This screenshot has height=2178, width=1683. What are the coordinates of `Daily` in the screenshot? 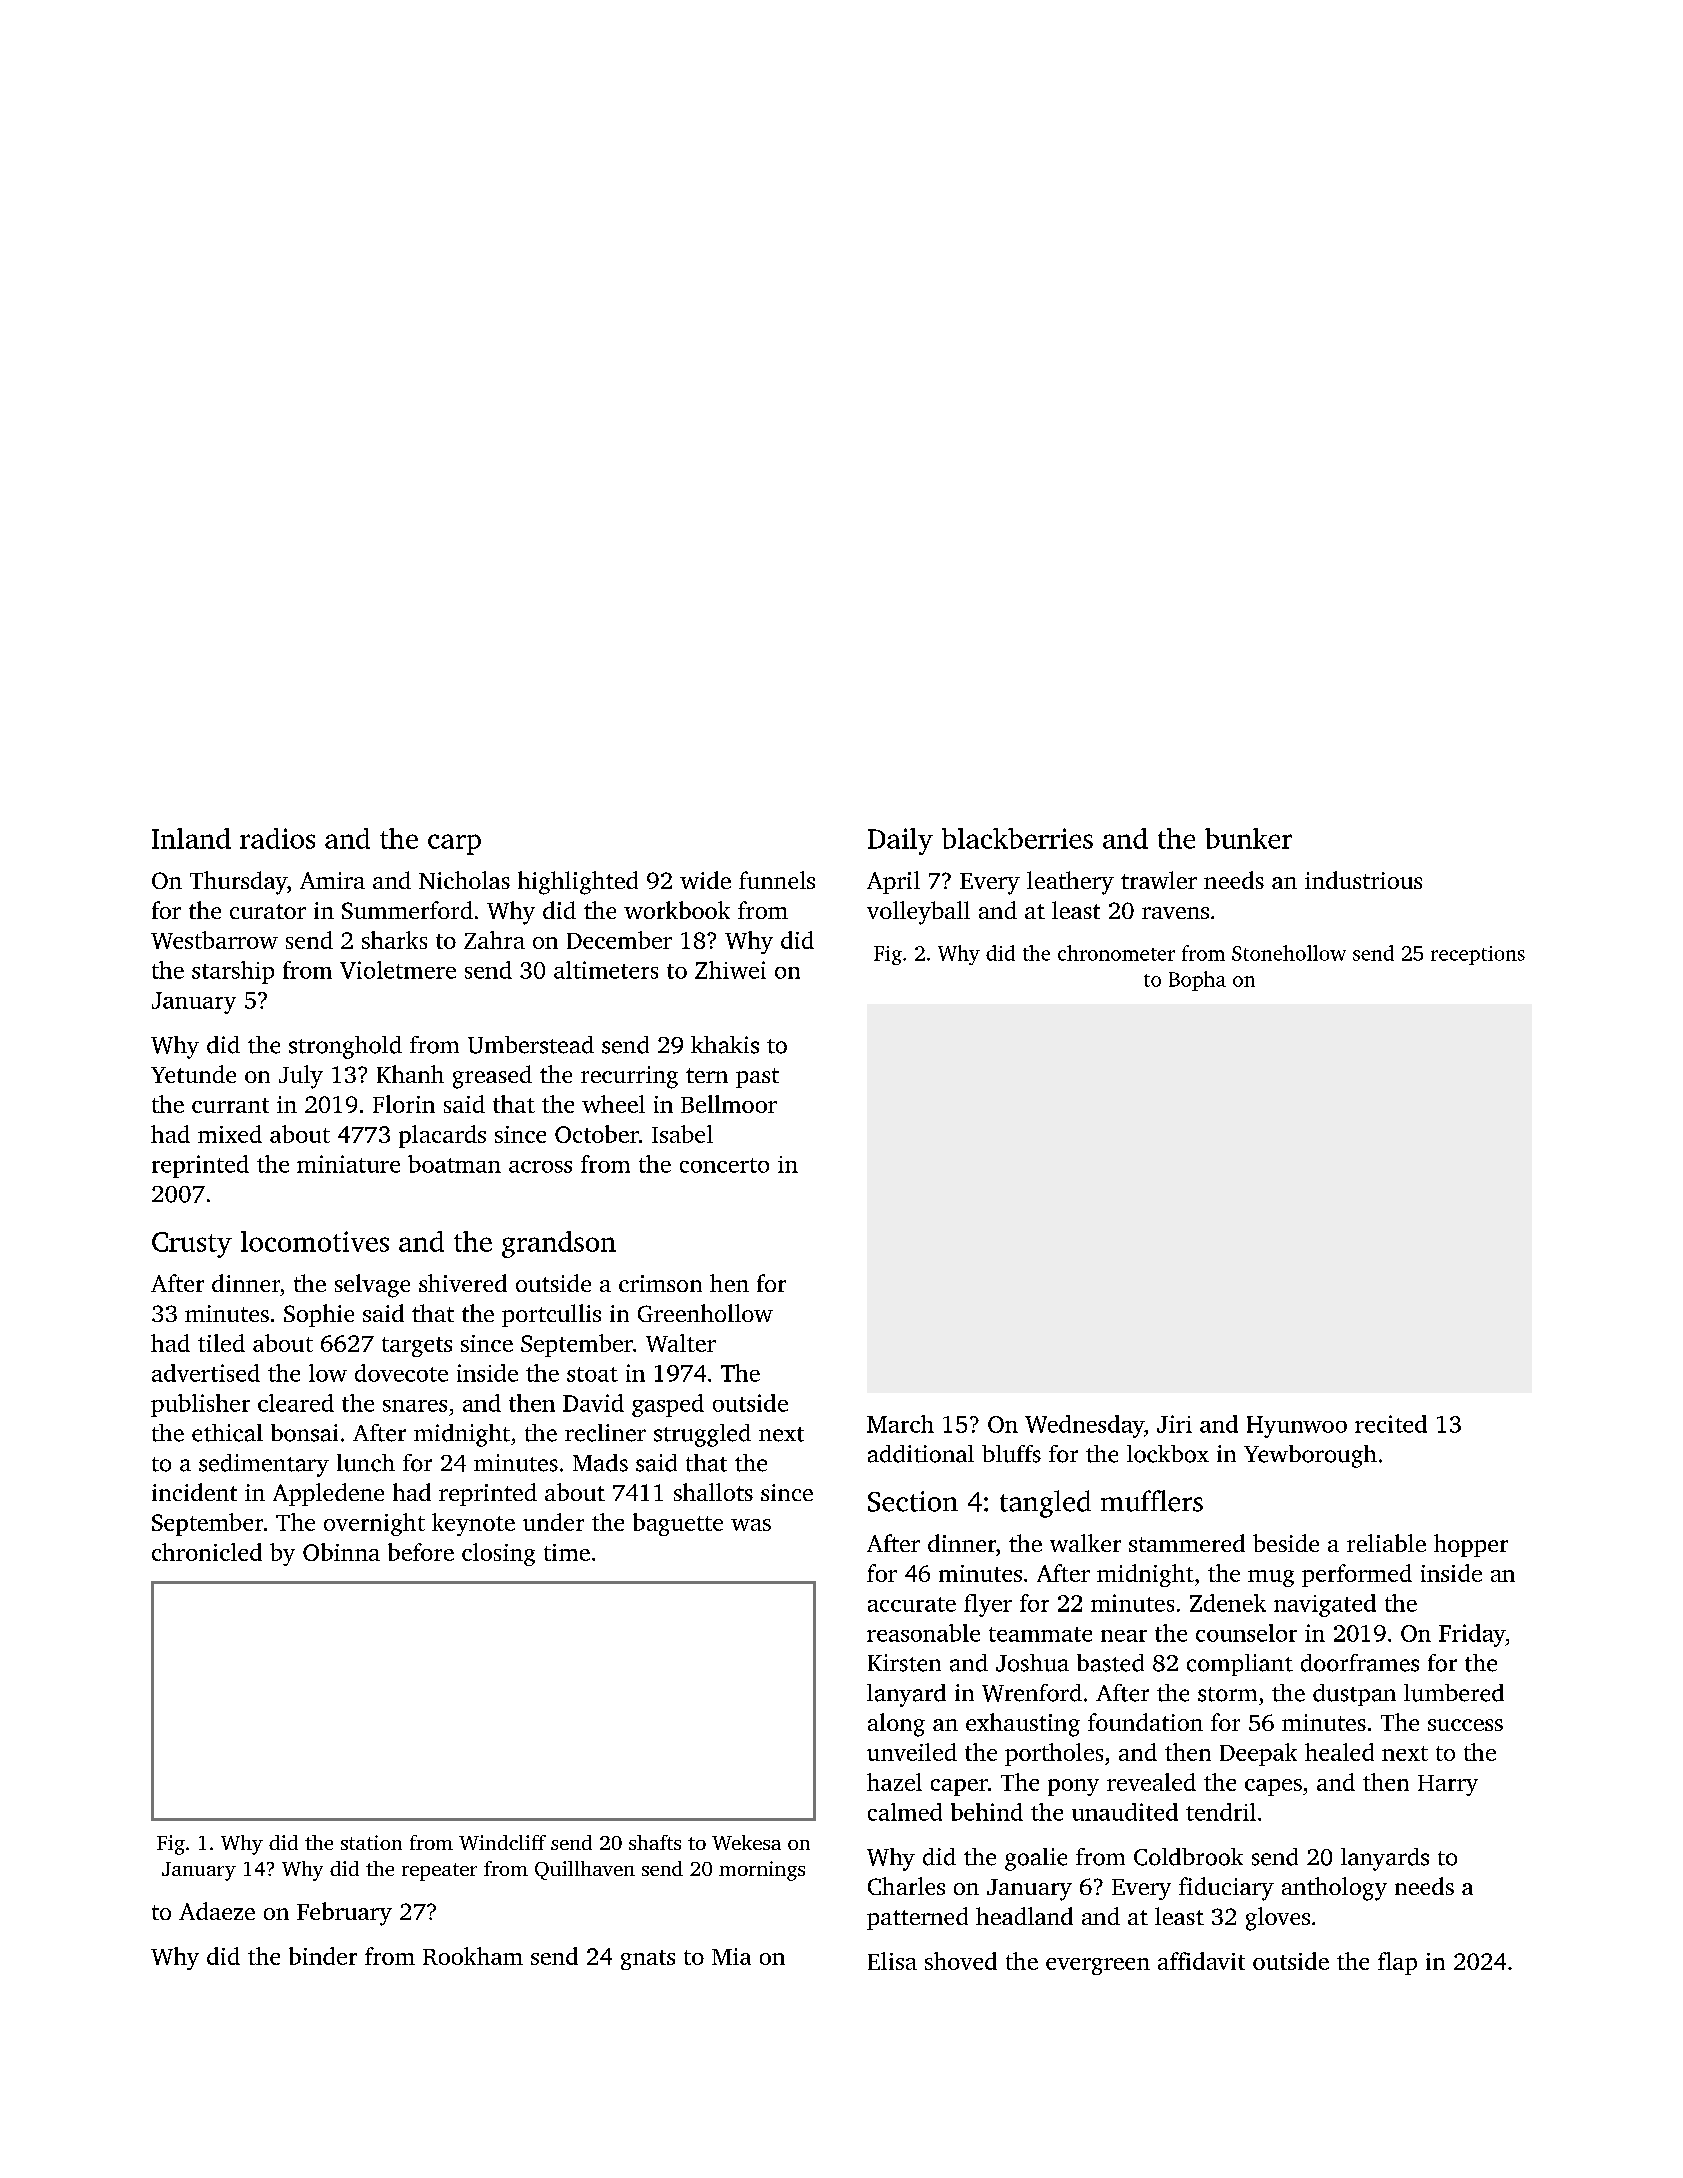 It's located at (900, 841).
